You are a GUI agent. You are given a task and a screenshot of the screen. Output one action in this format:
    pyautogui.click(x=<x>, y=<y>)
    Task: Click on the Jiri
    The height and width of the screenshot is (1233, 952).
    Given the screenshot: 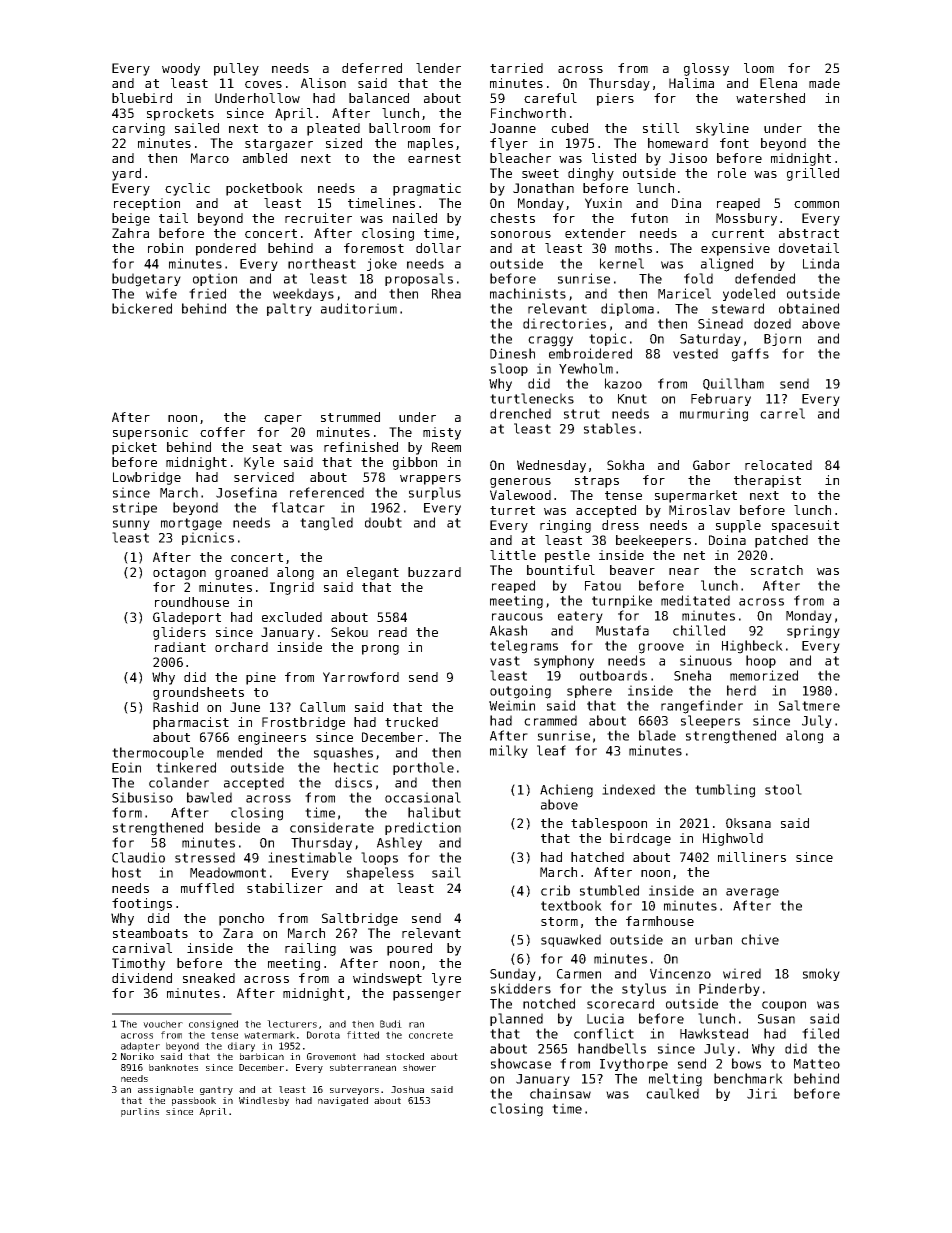 What is the action you would take?
    pyautogui.click(x=762, y=1093)
